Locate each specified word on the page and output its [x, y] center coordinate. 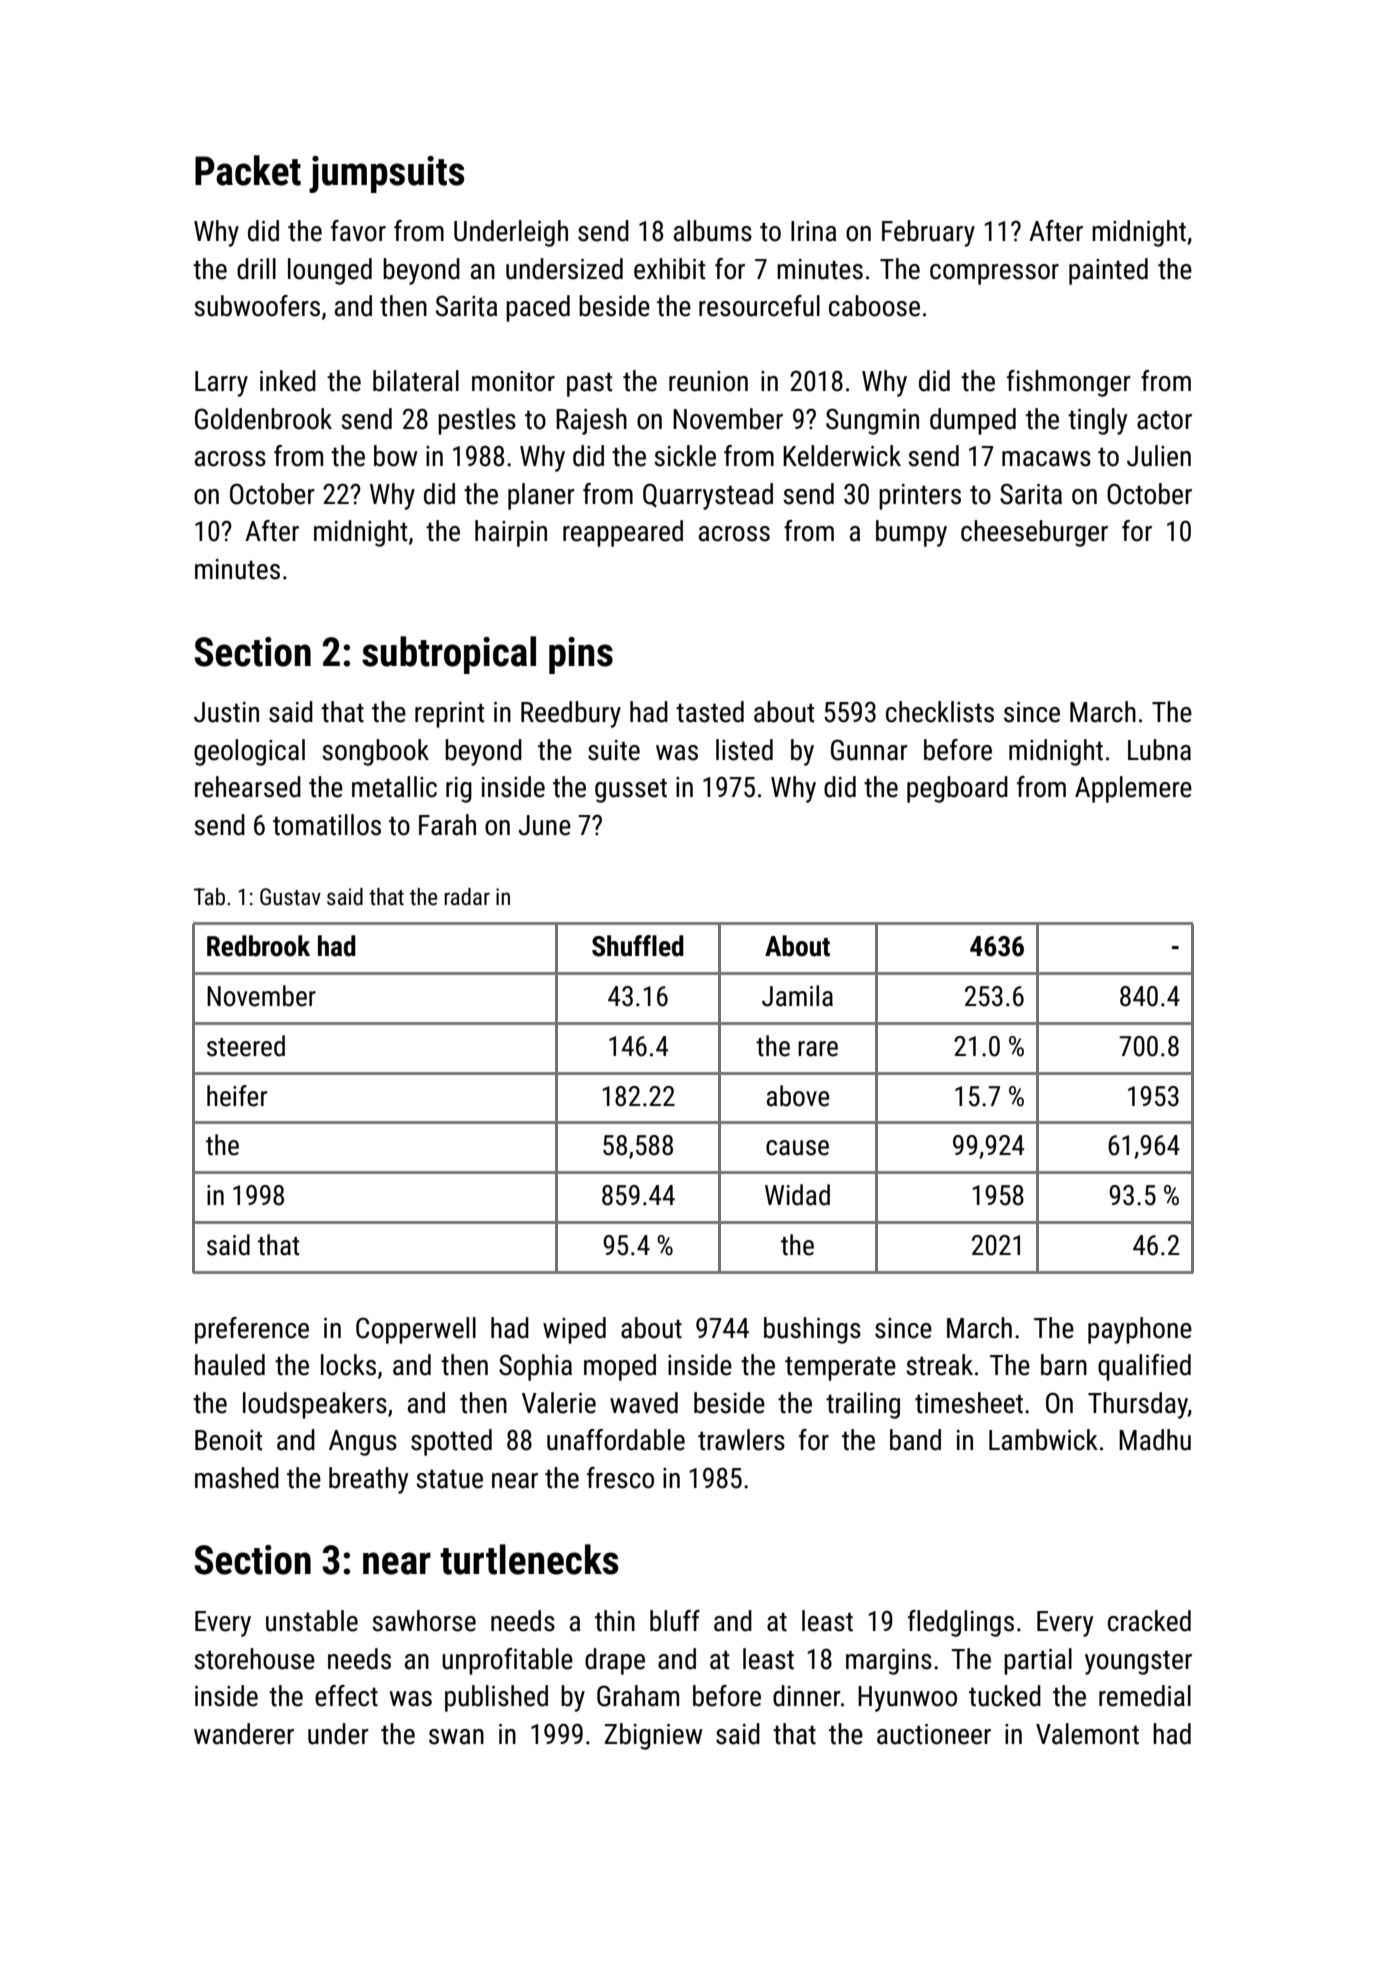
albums [713, 231]
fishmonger [1069, 383]
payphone [1140, 1330]
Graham [638, 1696]
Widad [797, 1195]
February [928, 233]
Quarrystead [708, 496]
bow [395, 456]
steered [246, 1046]
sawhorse [424, 1621]
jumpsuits [386, 174]
